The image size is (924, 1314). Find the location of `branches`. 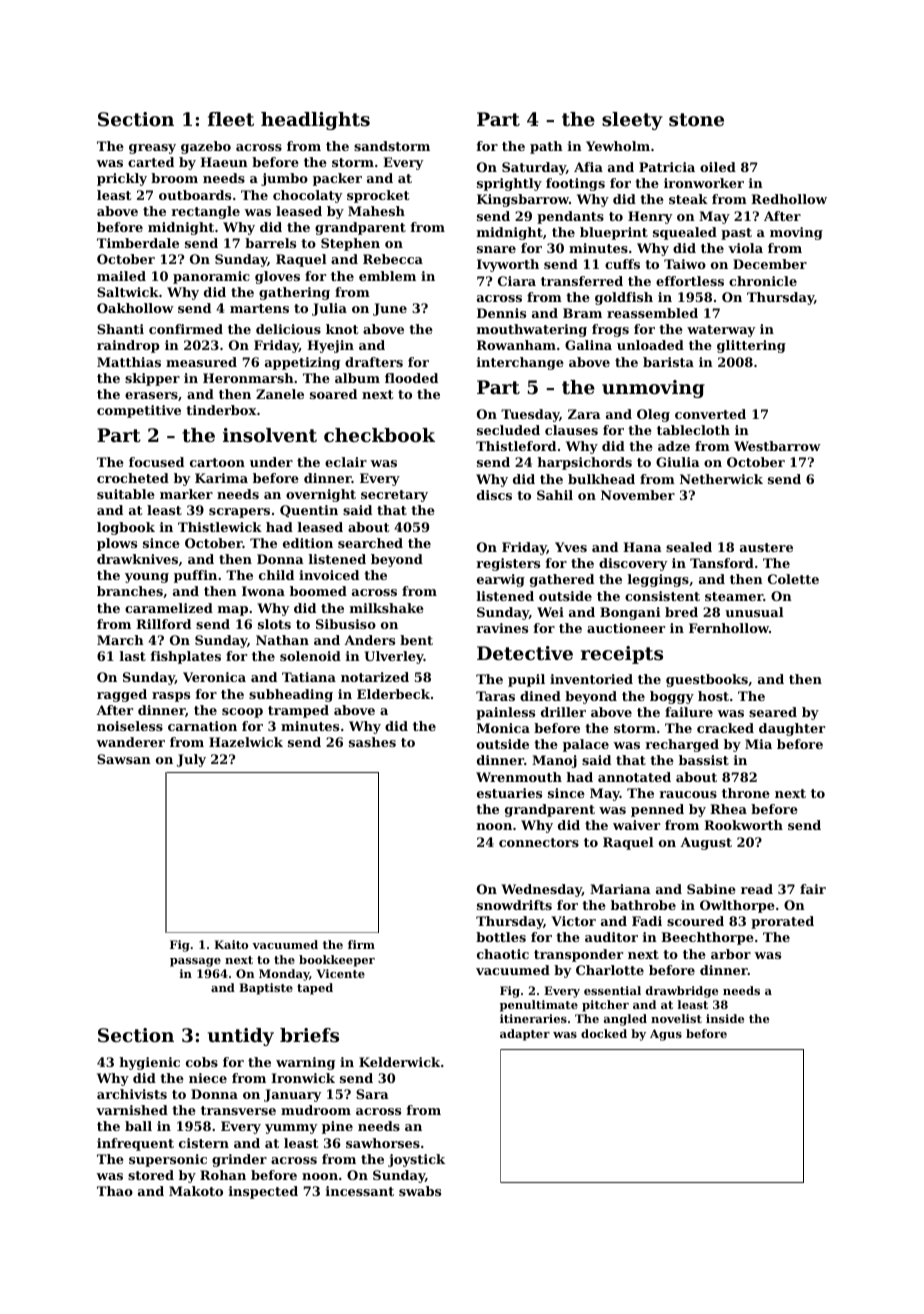

branches is located at coordinates (130, 591).
